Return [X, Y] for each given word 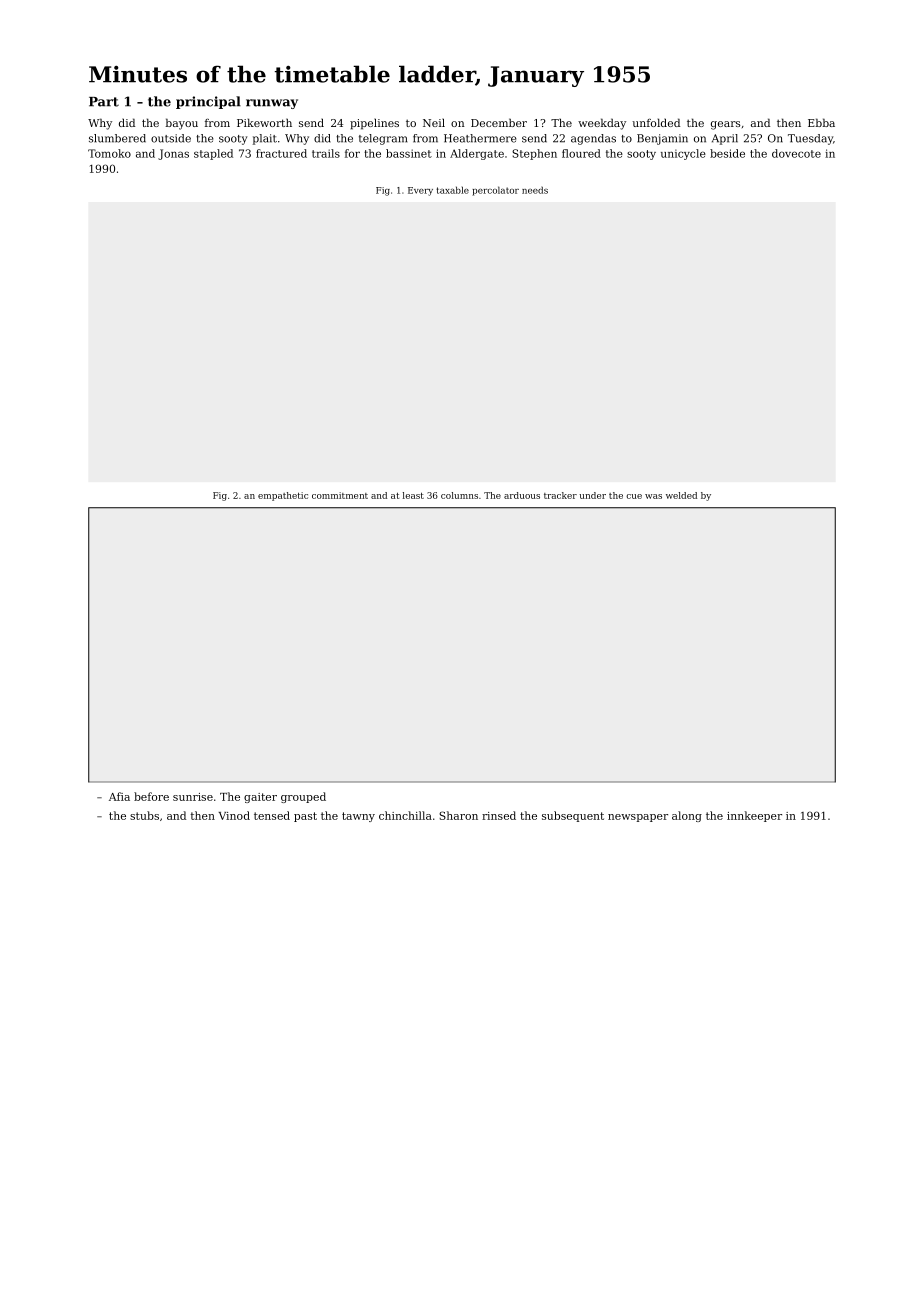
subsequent [573, 816]
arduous [522, 495]
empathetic [283, 496]
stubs [144, 815]
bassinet [409, 153]
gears [725, 125]
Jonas [173, 154]
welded [681, 495]
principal [208, 102]
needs [535, 190]
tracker [560, 495]
